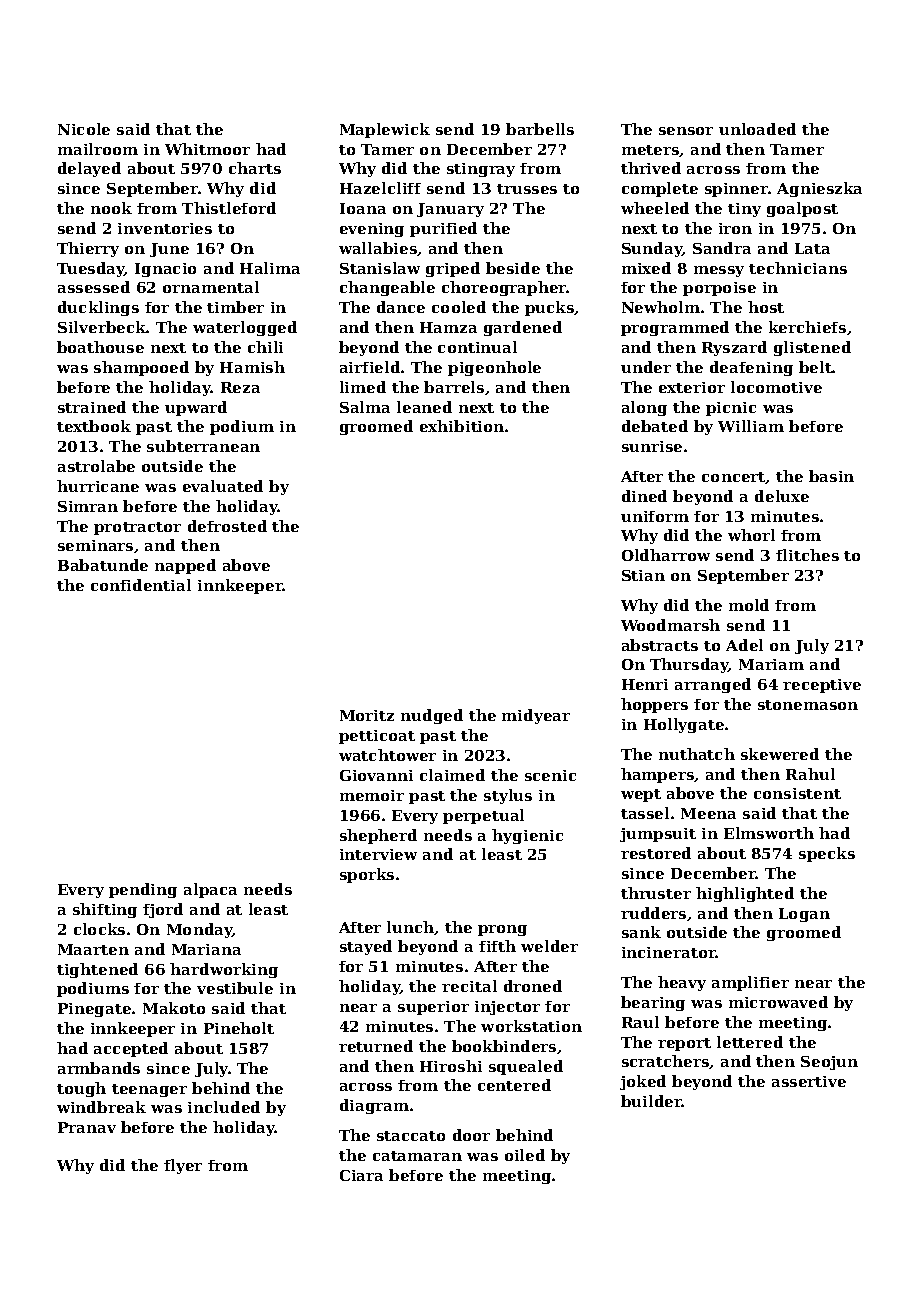  What do you see at coordinates (827, 854) in the screenshot?
I see `specks` at bounding box center [827, 854].
